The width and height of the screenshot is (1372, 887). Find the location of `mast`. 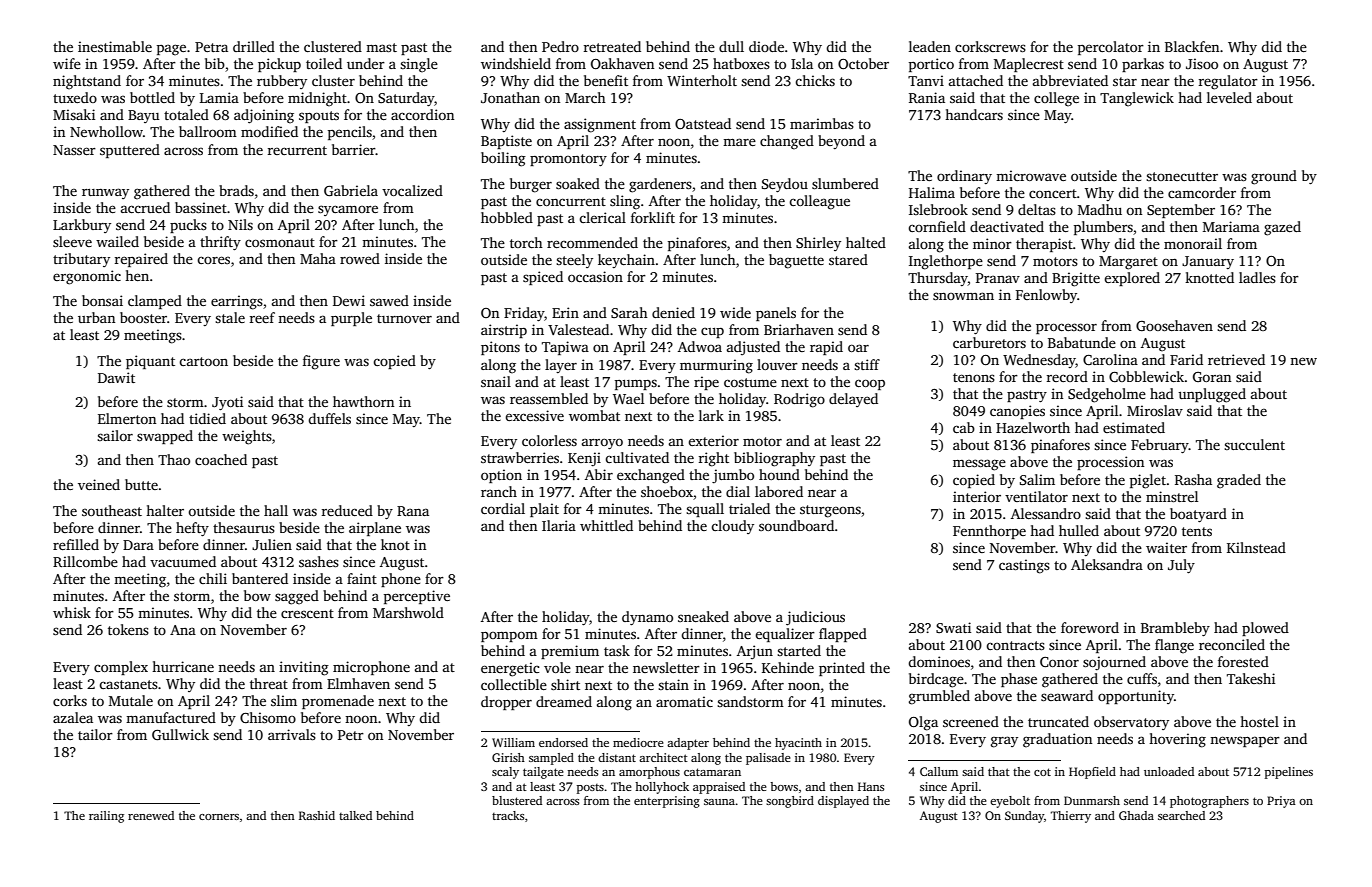

mast is located at coordinates (381, 47).
